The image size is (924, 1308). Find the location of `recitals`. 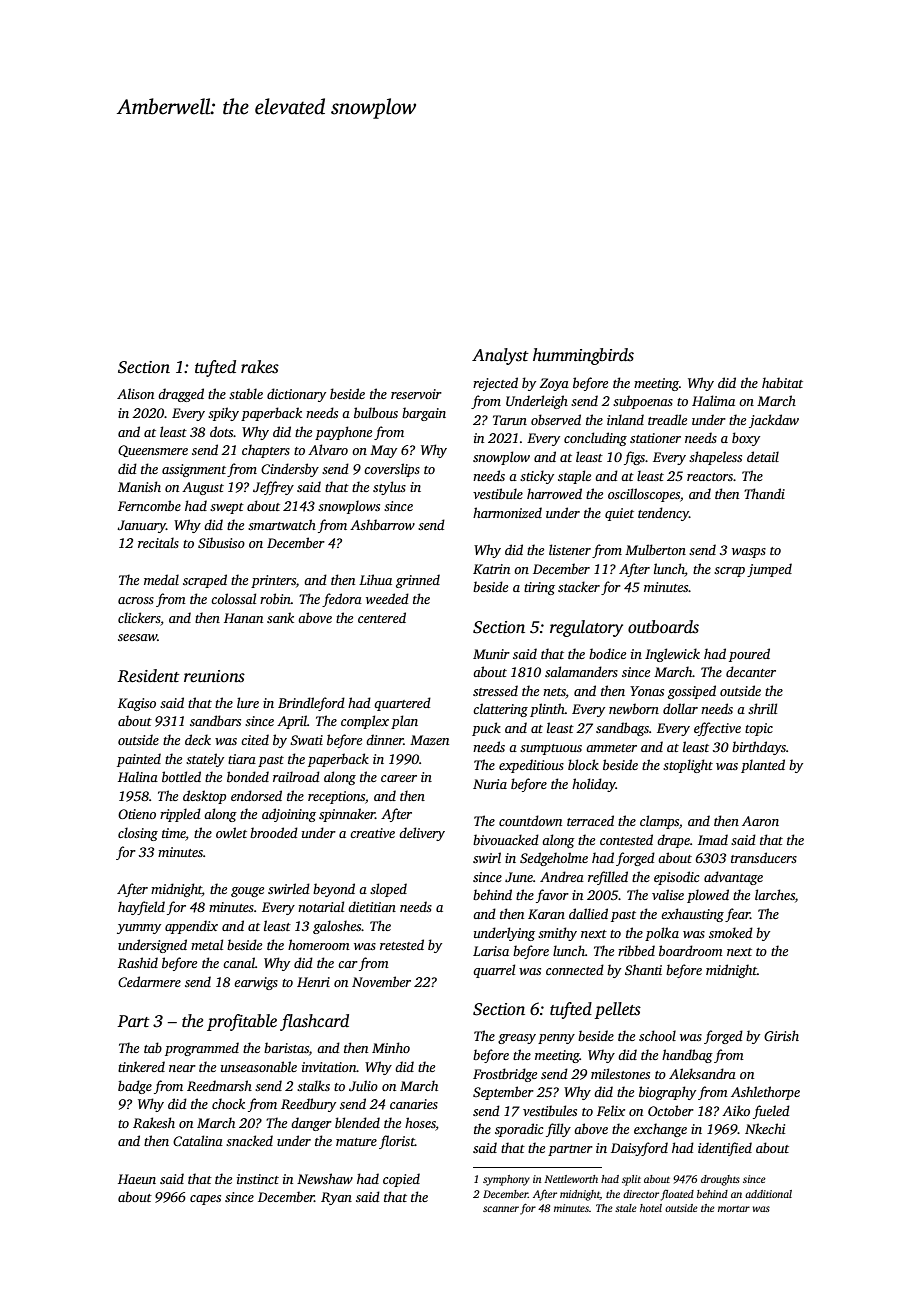

recitals is located at coordinates (158, 542).
